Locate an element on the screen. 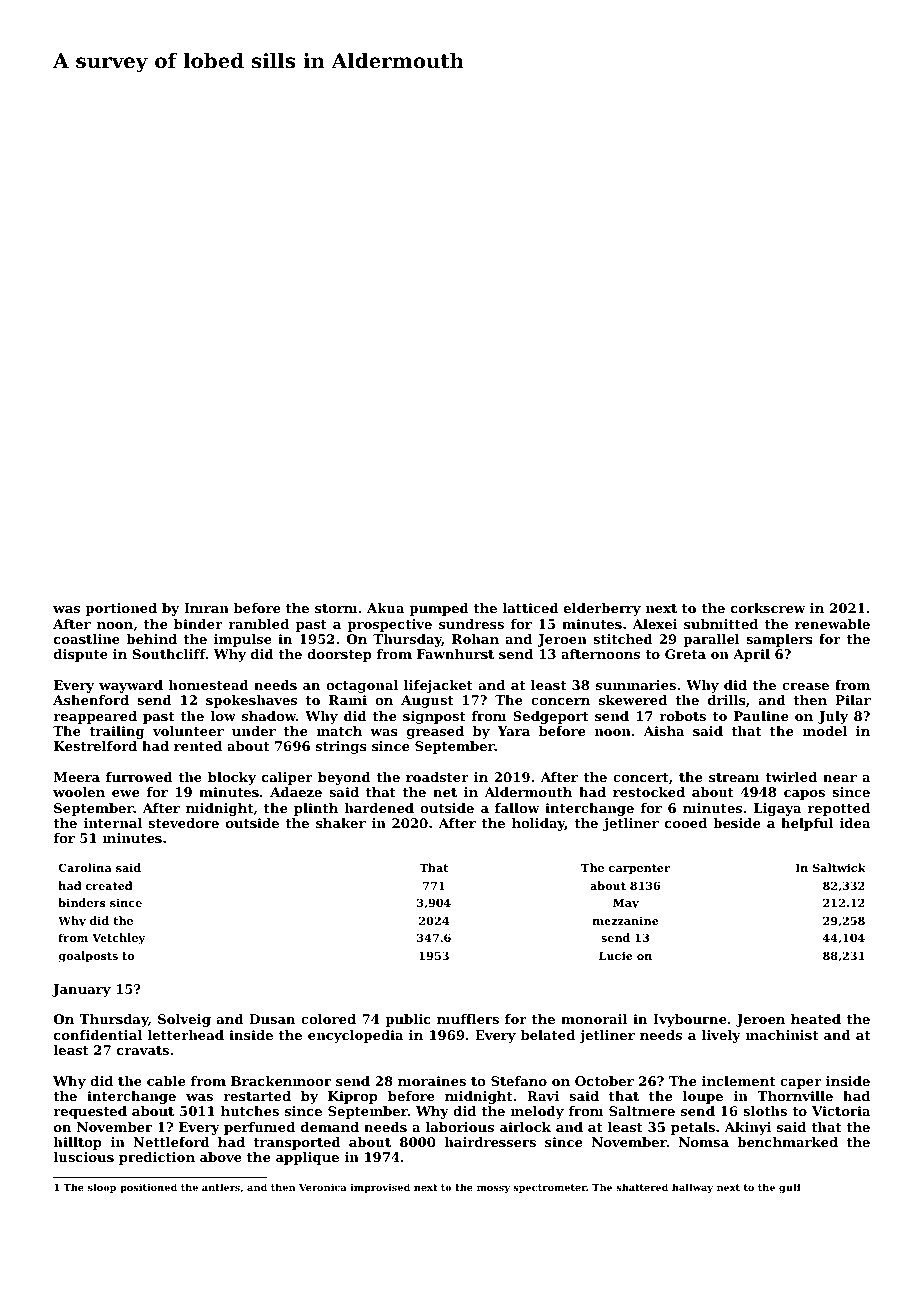  October is located at coordinates (604, 1081).
